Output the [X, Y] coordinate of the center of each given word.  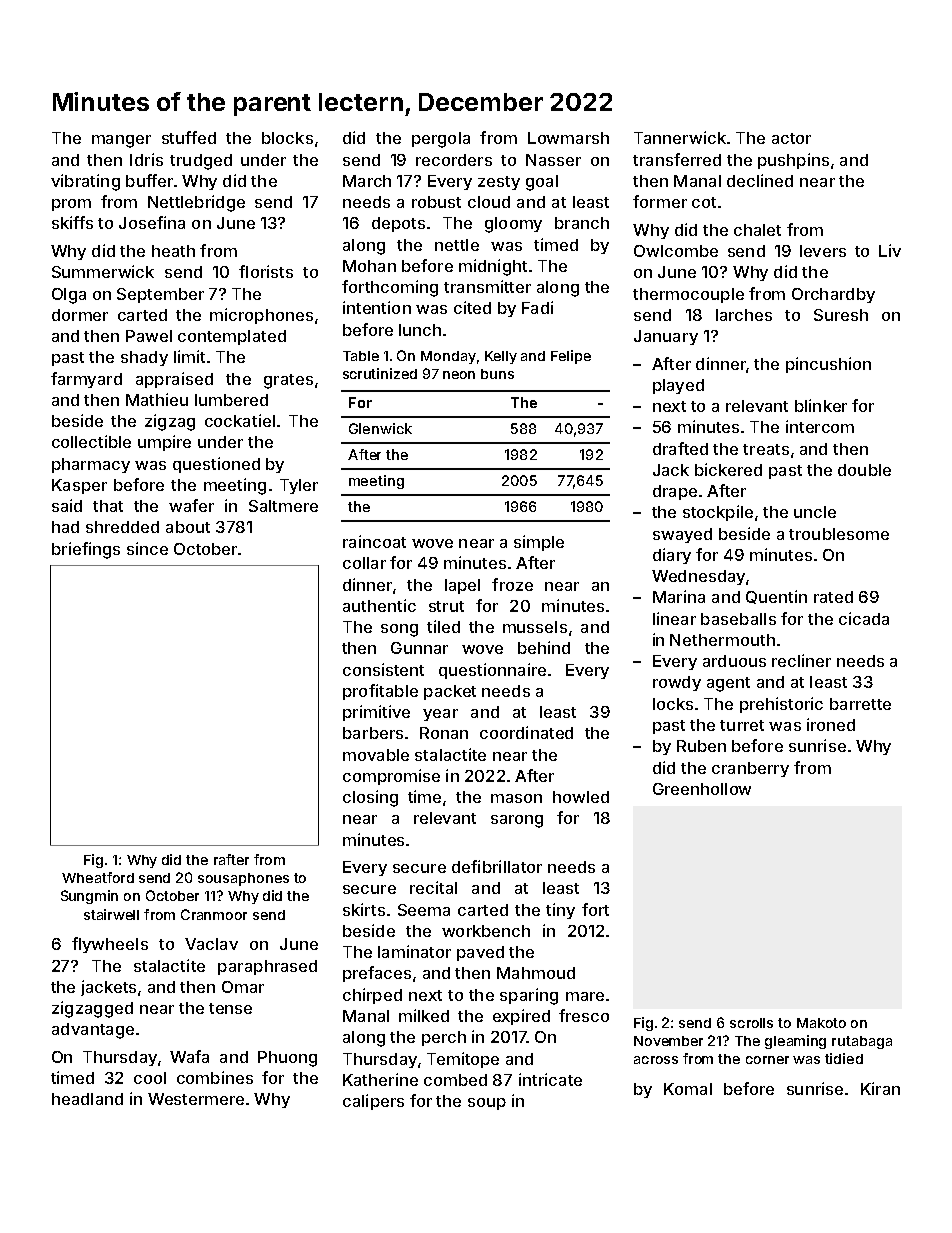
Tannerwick [680, 137]
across [656, 1060]
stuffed [189, 137]
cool [150, 1078]
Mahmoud [536, 973]
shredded [122, 527]
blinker [821, 405]
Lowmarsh [568, 138]
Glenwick [380, 428]
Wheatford [98, 877]
